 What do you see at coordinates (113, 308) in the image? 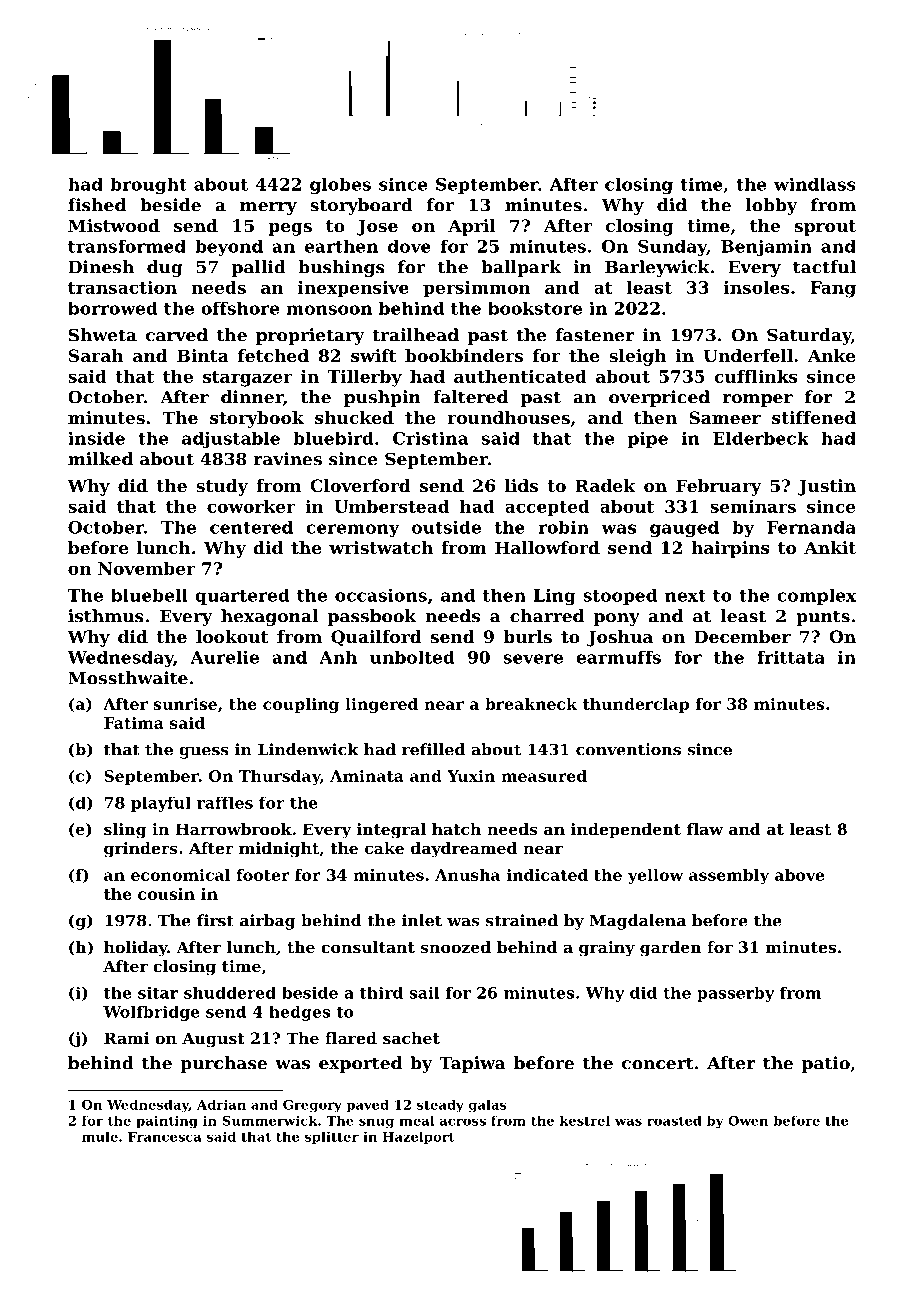
I see `borrowed` at bounding box center [113, 308].
